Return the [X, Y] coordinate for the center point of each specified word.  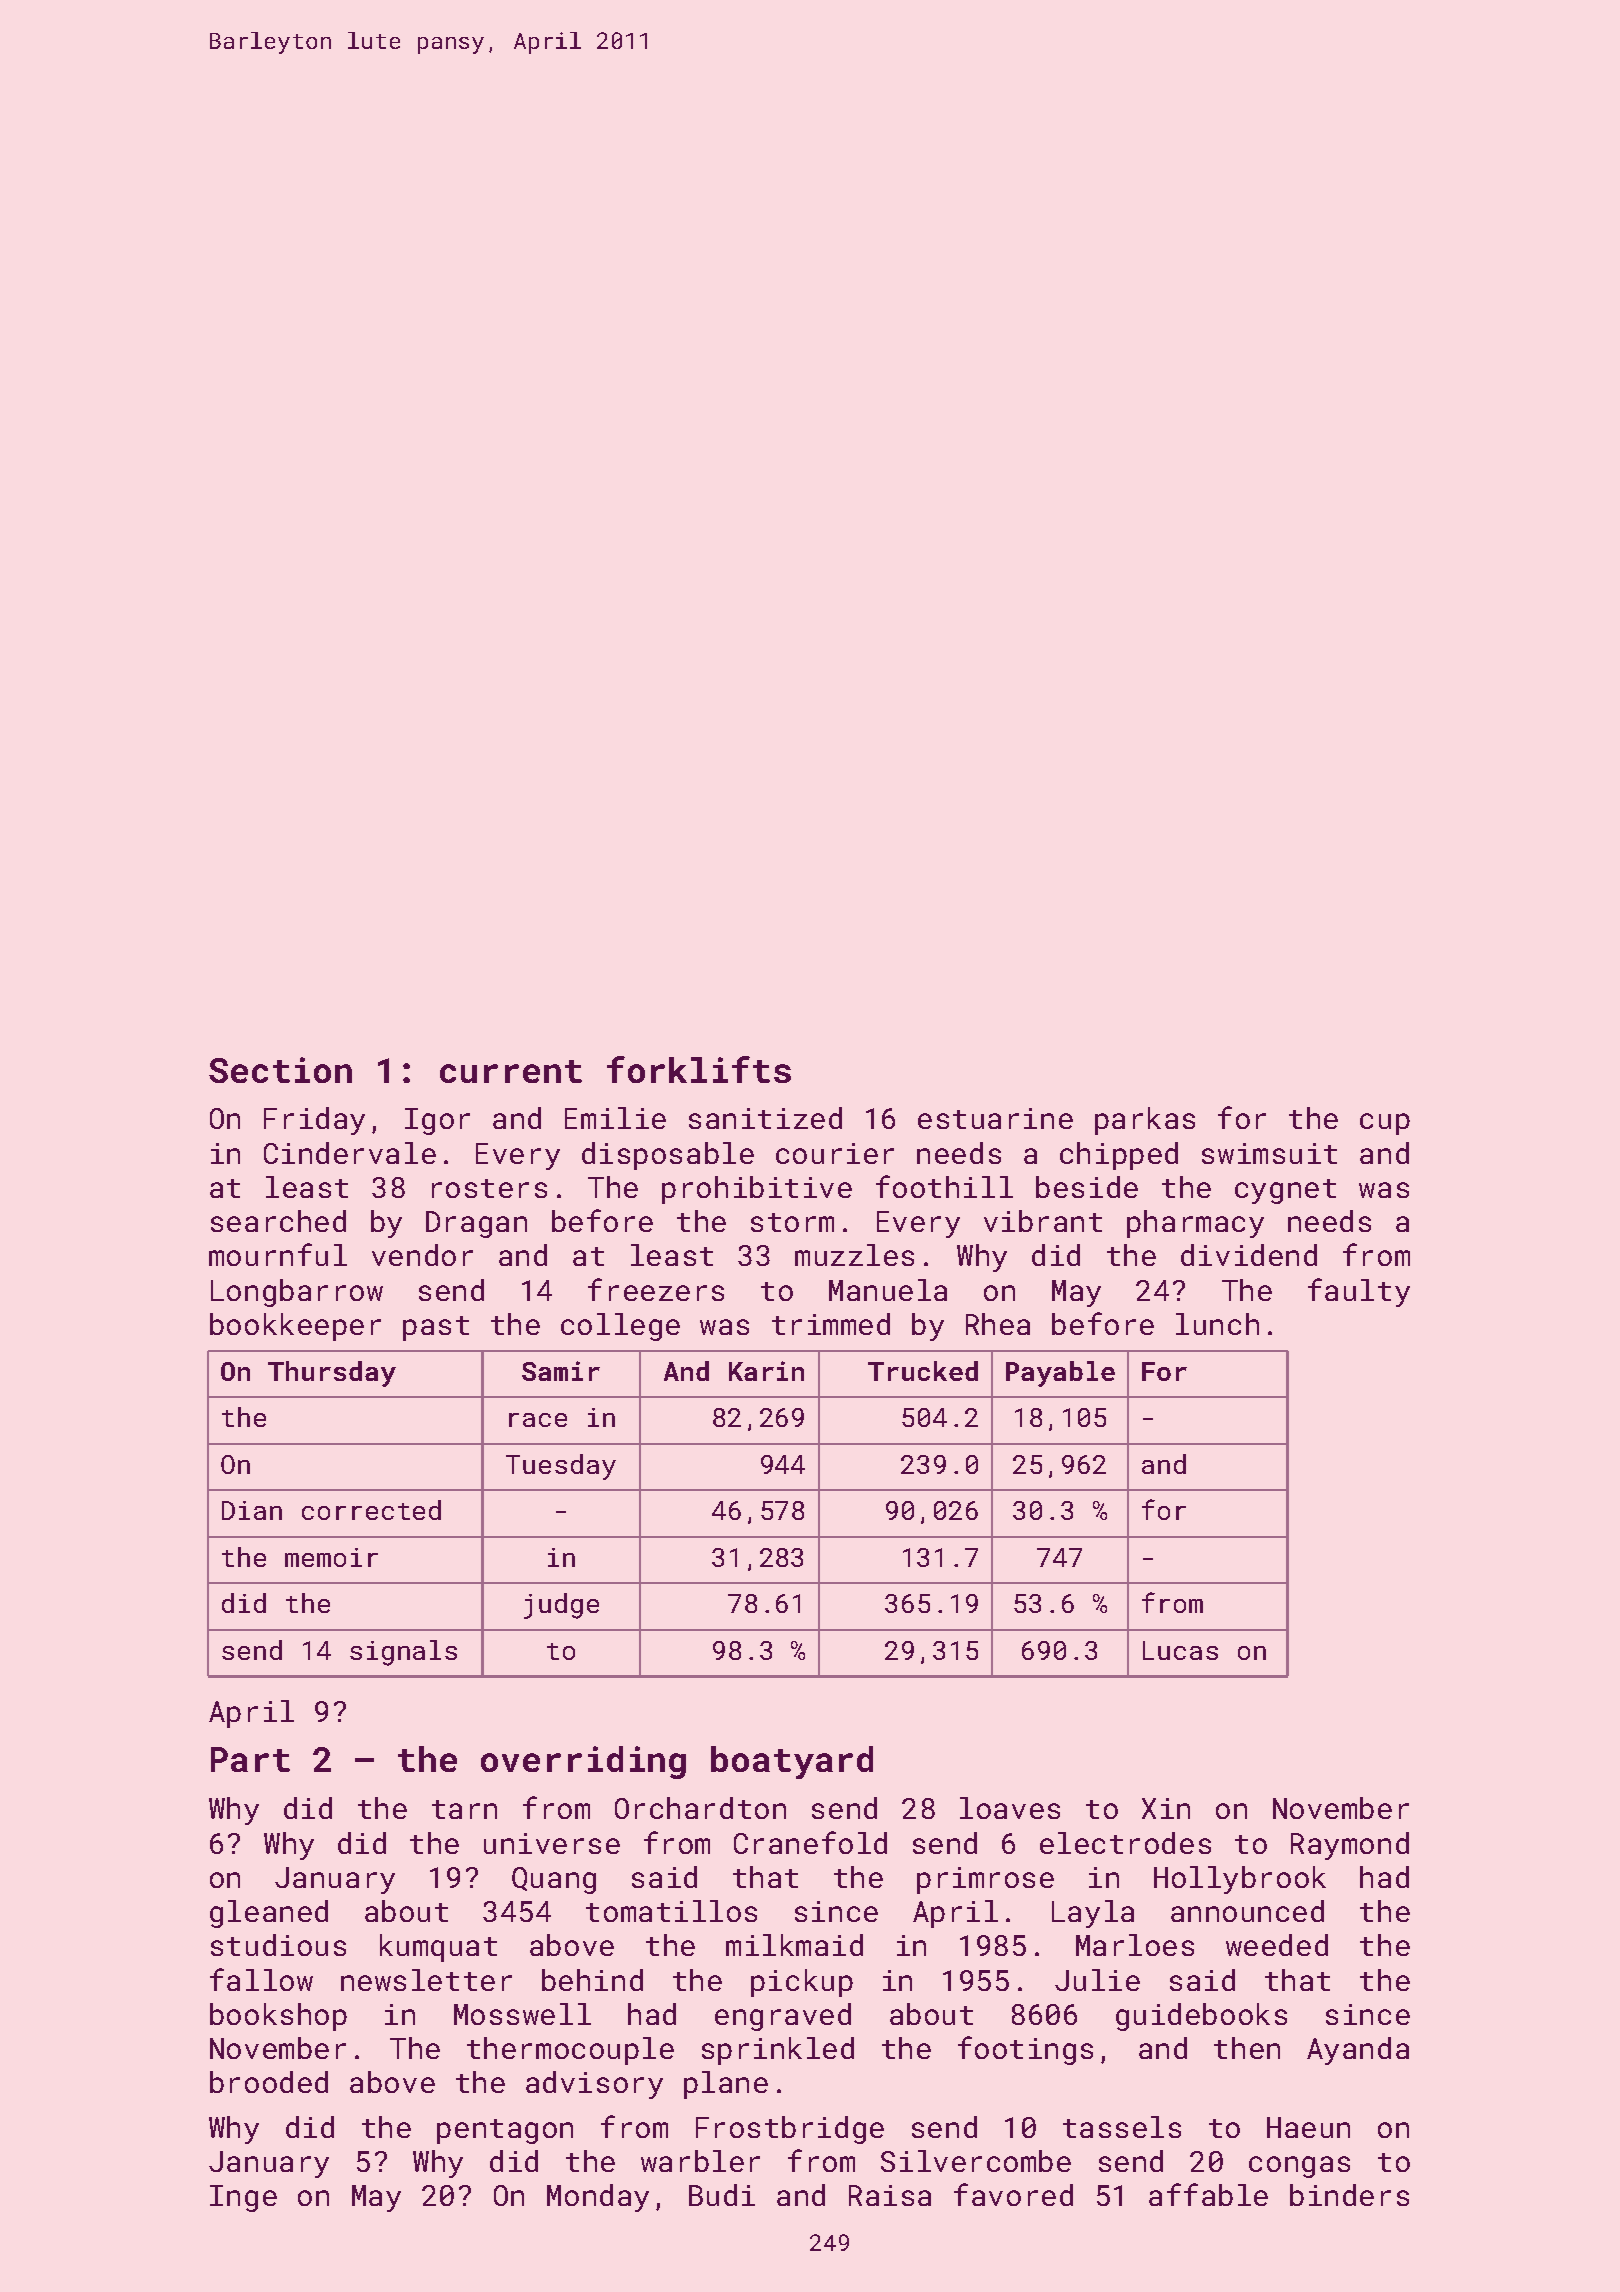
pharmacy [1195, 1224]
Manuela [888, 1290]
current [511, 1071]
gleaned [269, 1914]
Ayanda [1358, 2051]
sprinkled [778, 2051]
